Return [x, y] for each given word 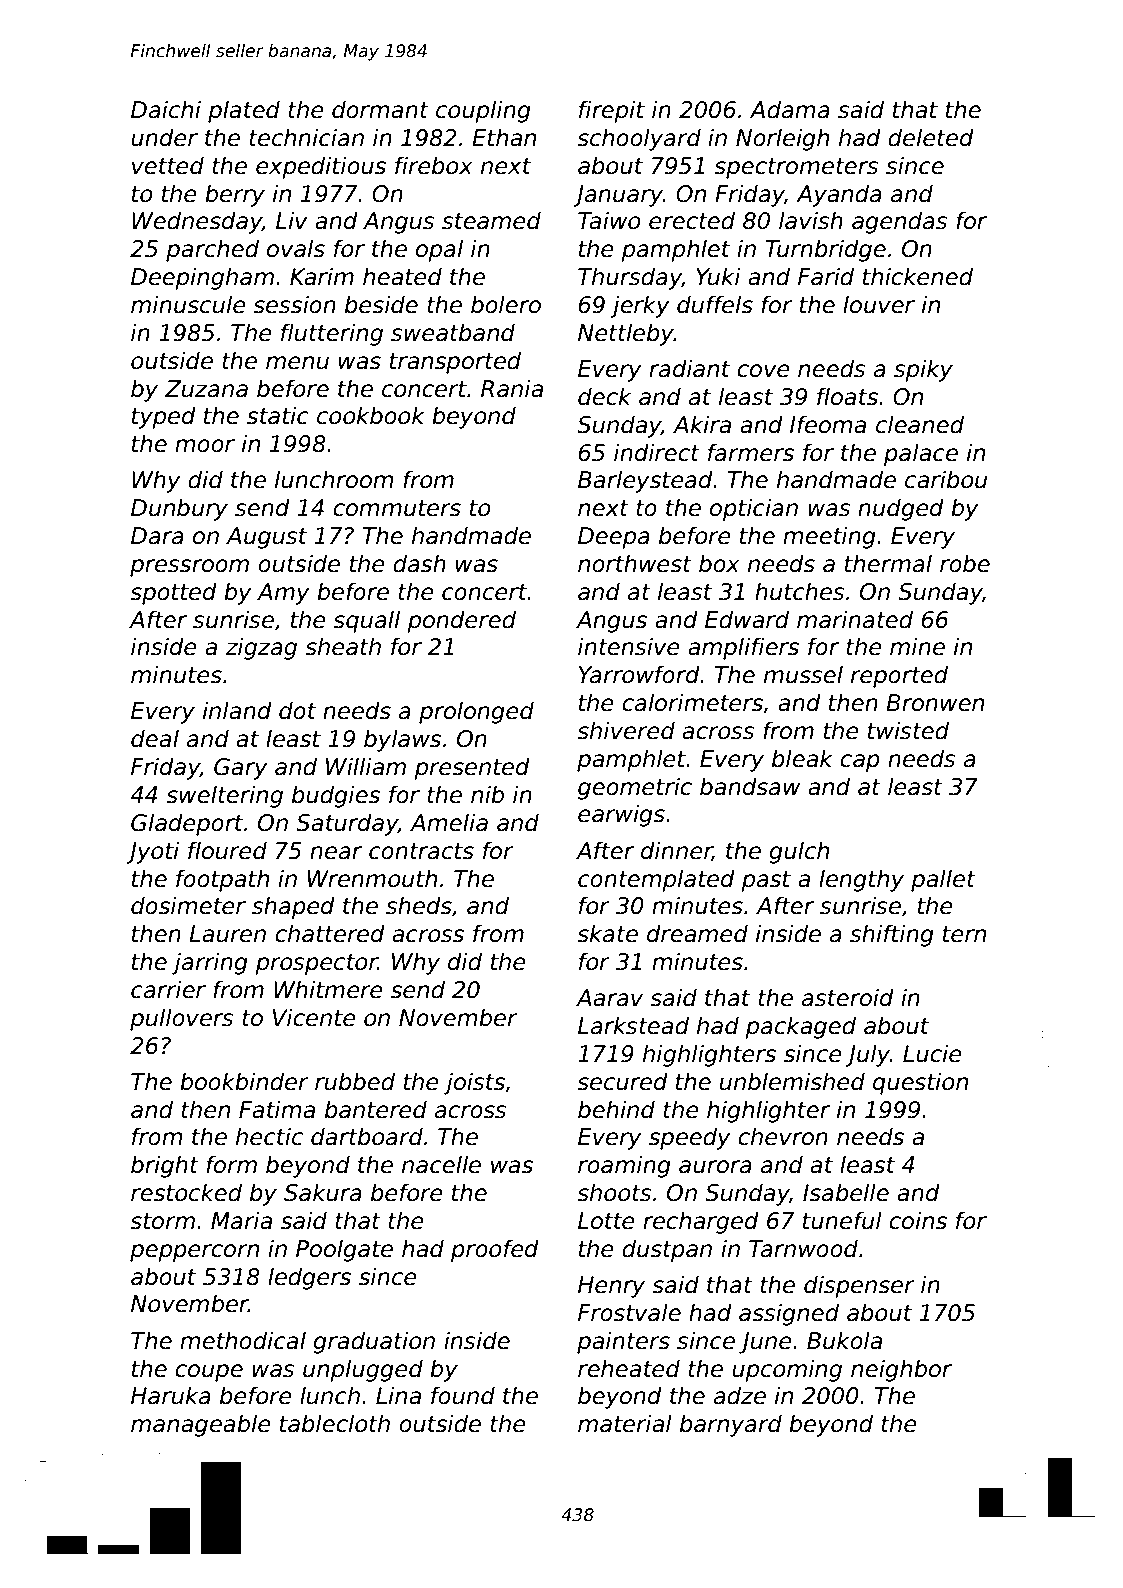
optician [754, 509]
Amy [283, 594]
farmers [751, 452]
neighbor [901, 1370]
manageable [201, 1425]
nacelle [441, 1164]
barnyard [731, 1425]
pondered [461, 621]
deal [155, 738]
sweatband [453, 332]
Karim [322, 276]
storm [162, 1221]
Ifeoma [828, 424]
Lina [398, 1395]
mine [917, 646]
